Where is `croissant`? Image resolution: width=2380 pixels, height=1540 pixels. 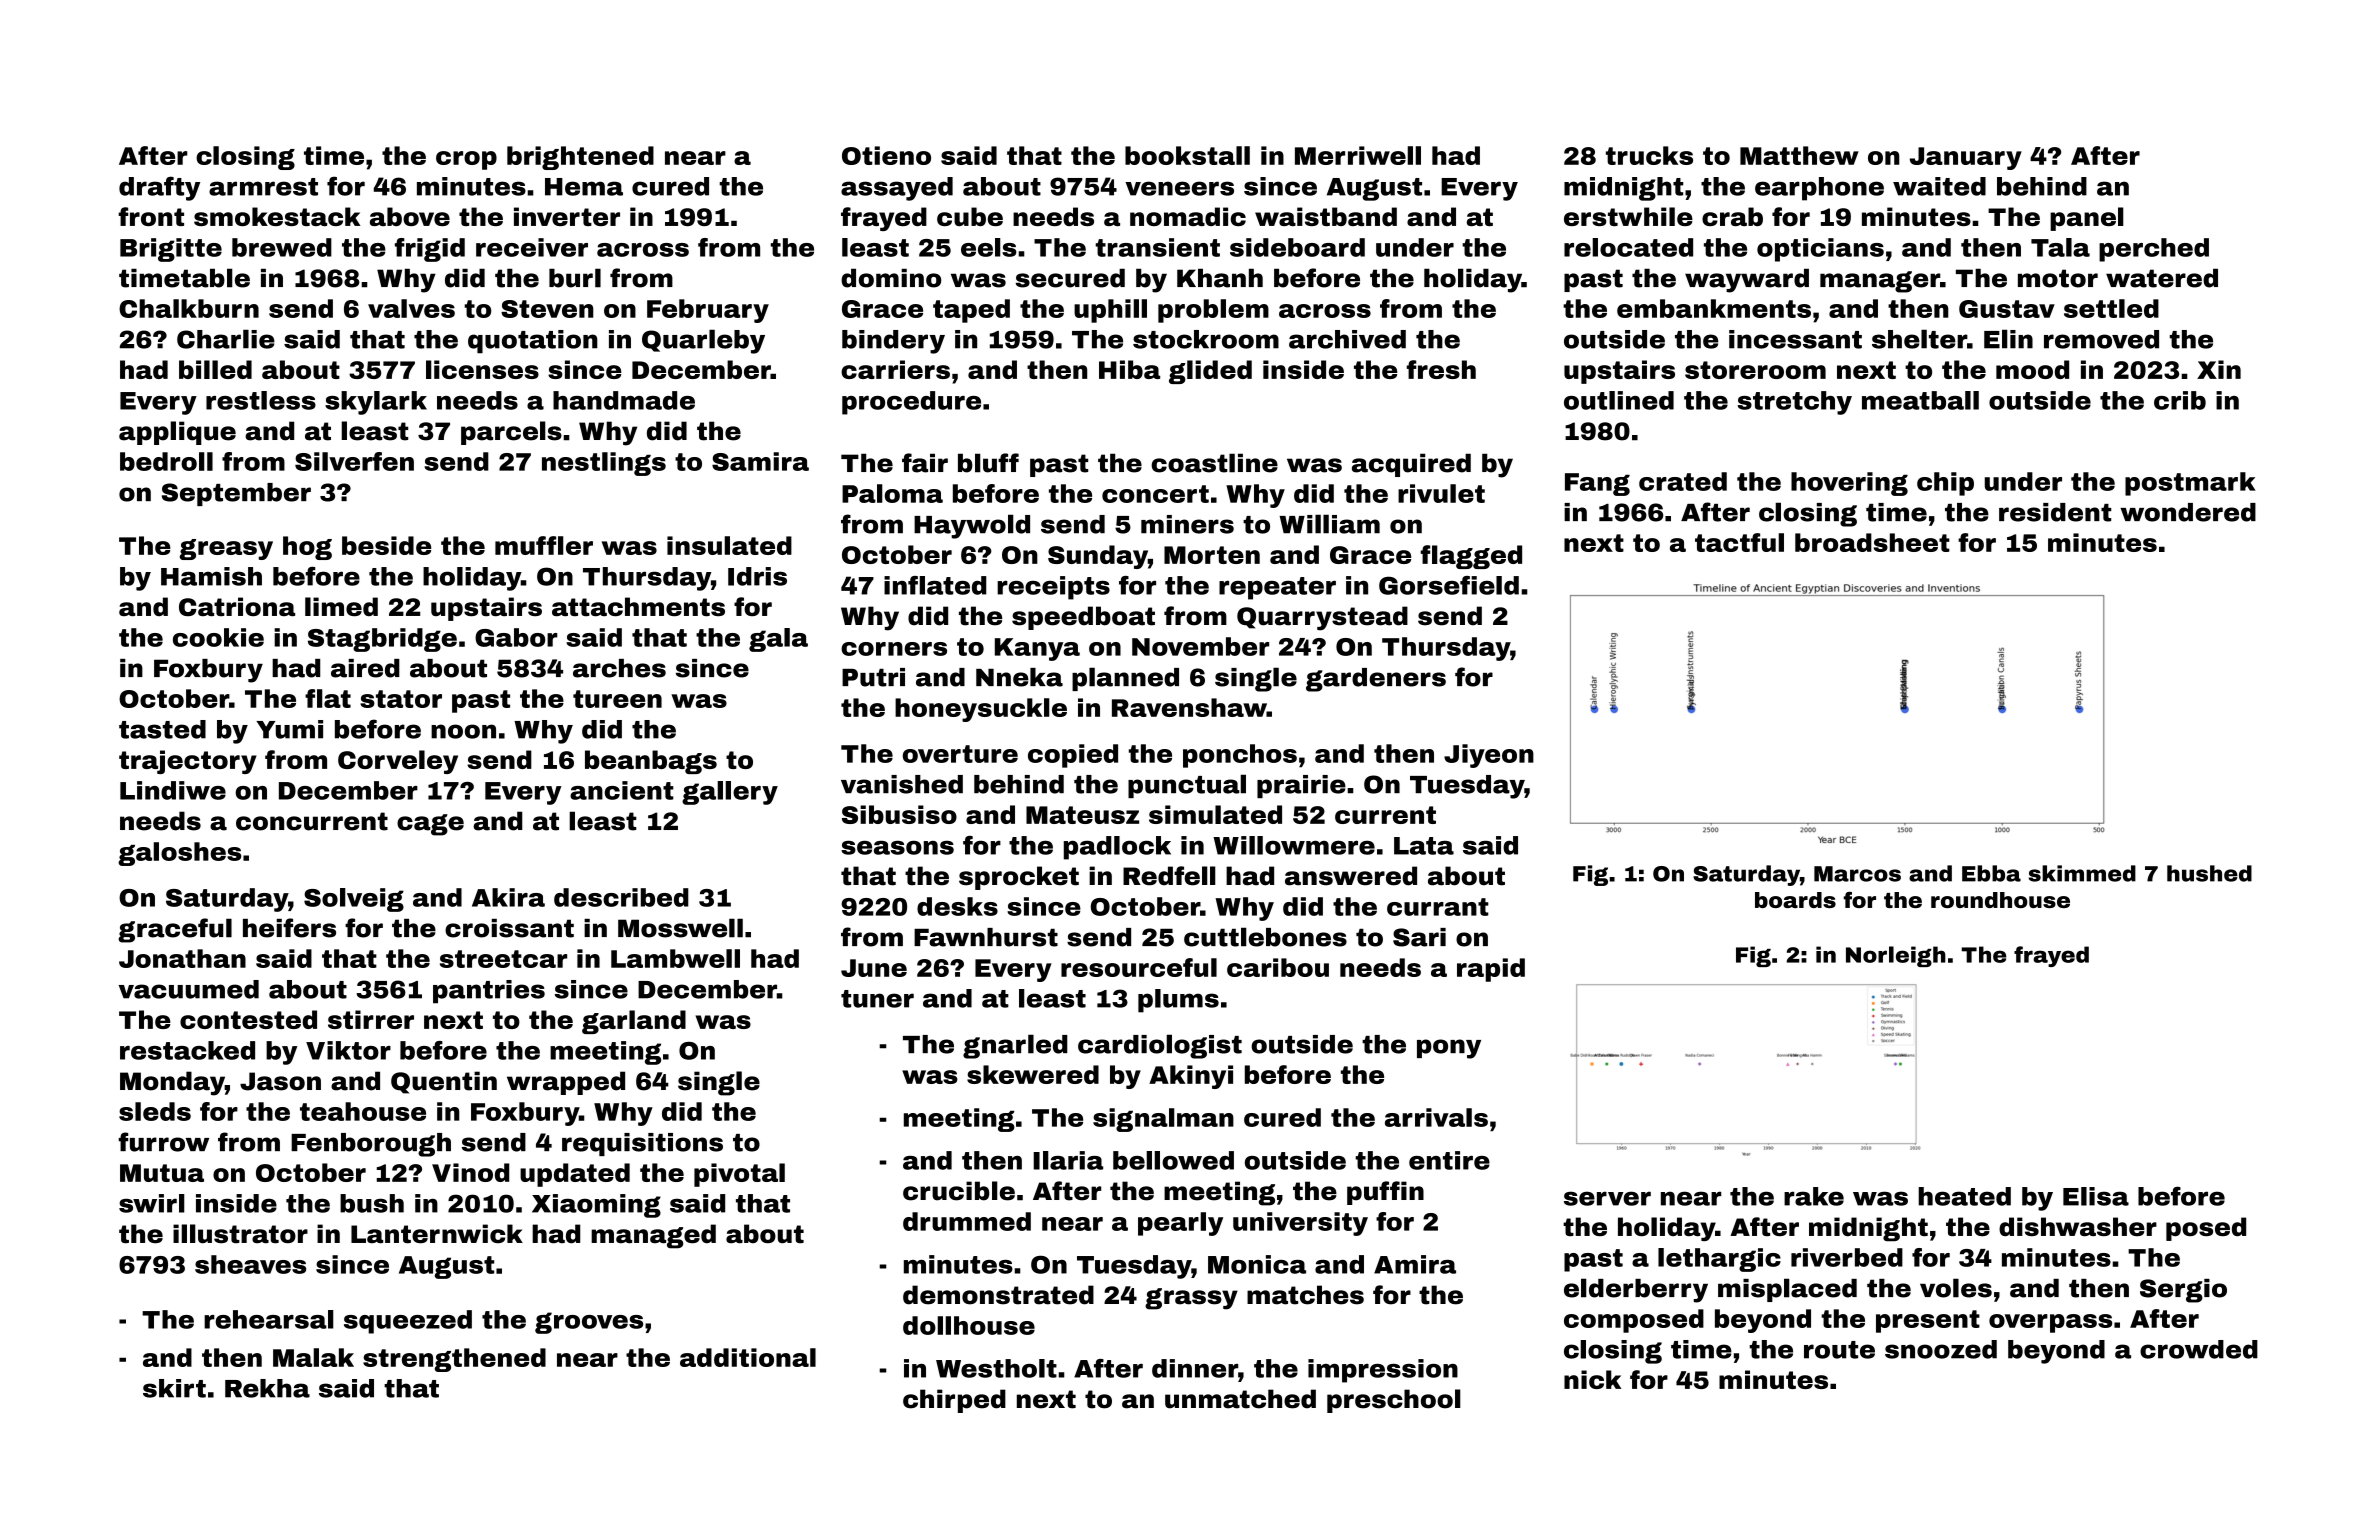 croissant is located at coordinates (509, 928).
